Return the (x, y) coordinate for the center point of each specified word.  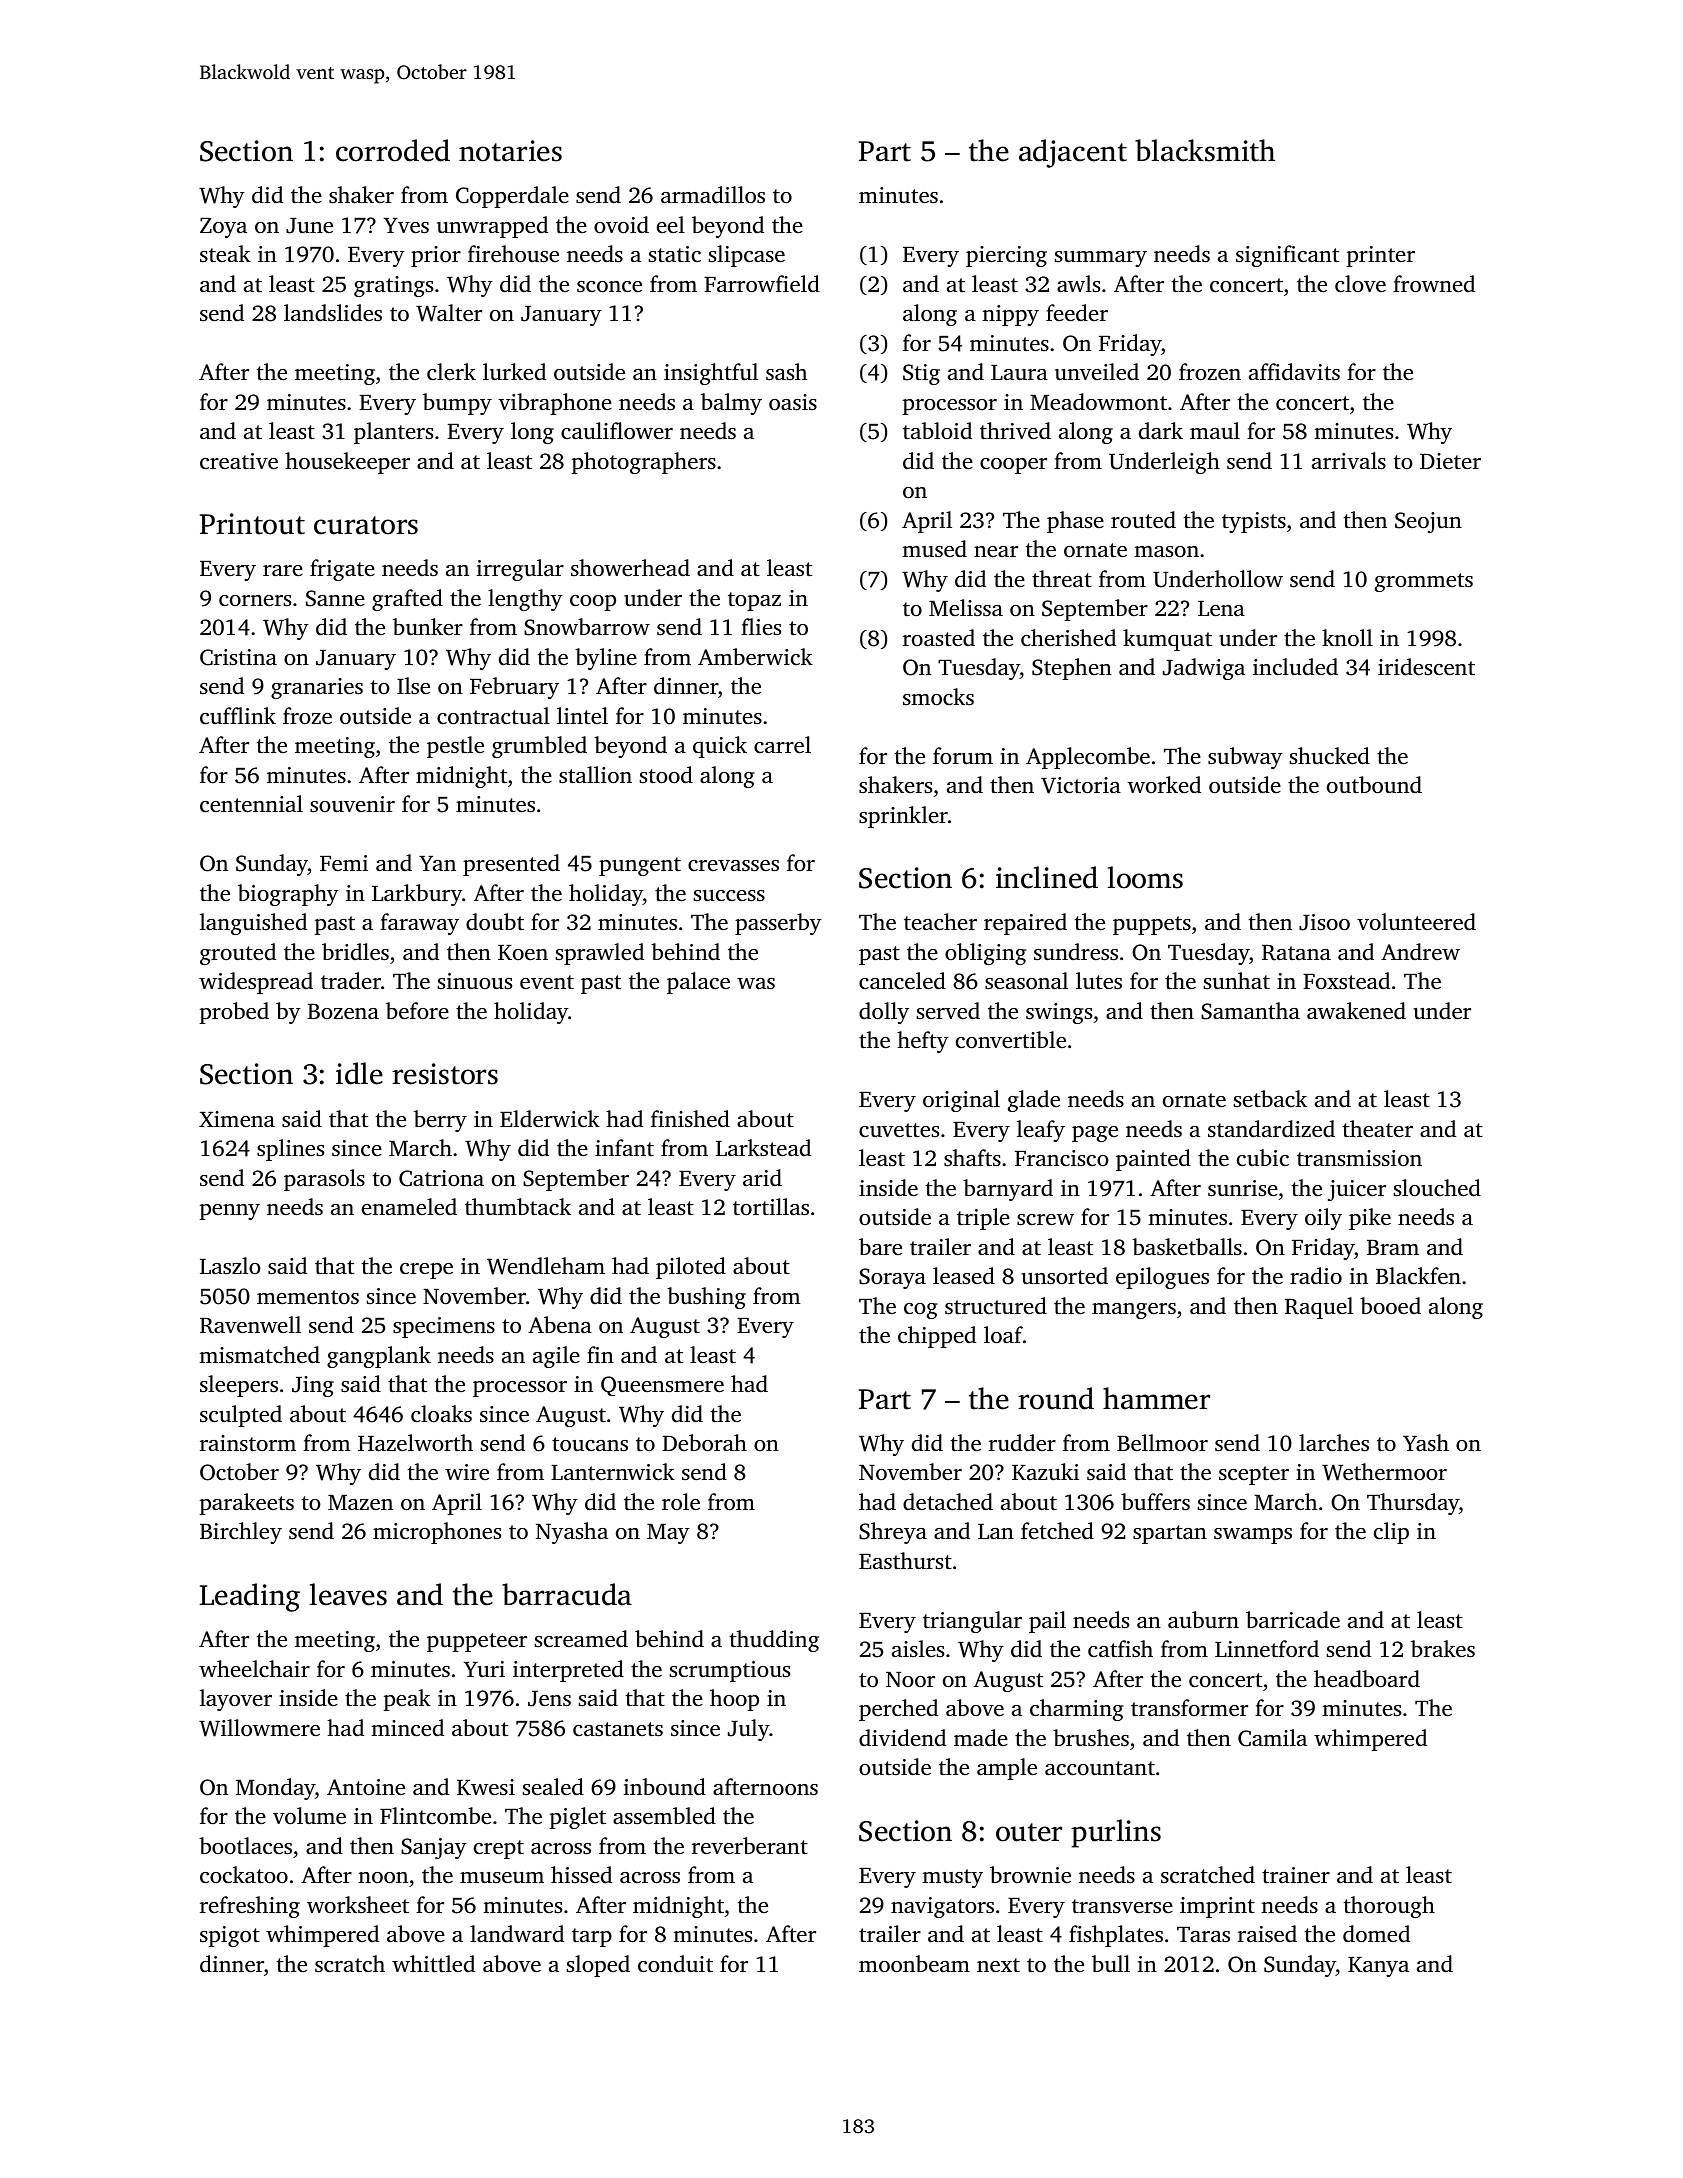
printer (1381, 256)
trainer (1296, 1875)
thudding (774, 1641)
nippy (1010, 315)
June (309, 226)
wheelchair (254, 1668)
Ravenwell (250, 1325)
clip (1391, 1533)
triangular (972, 1622)
